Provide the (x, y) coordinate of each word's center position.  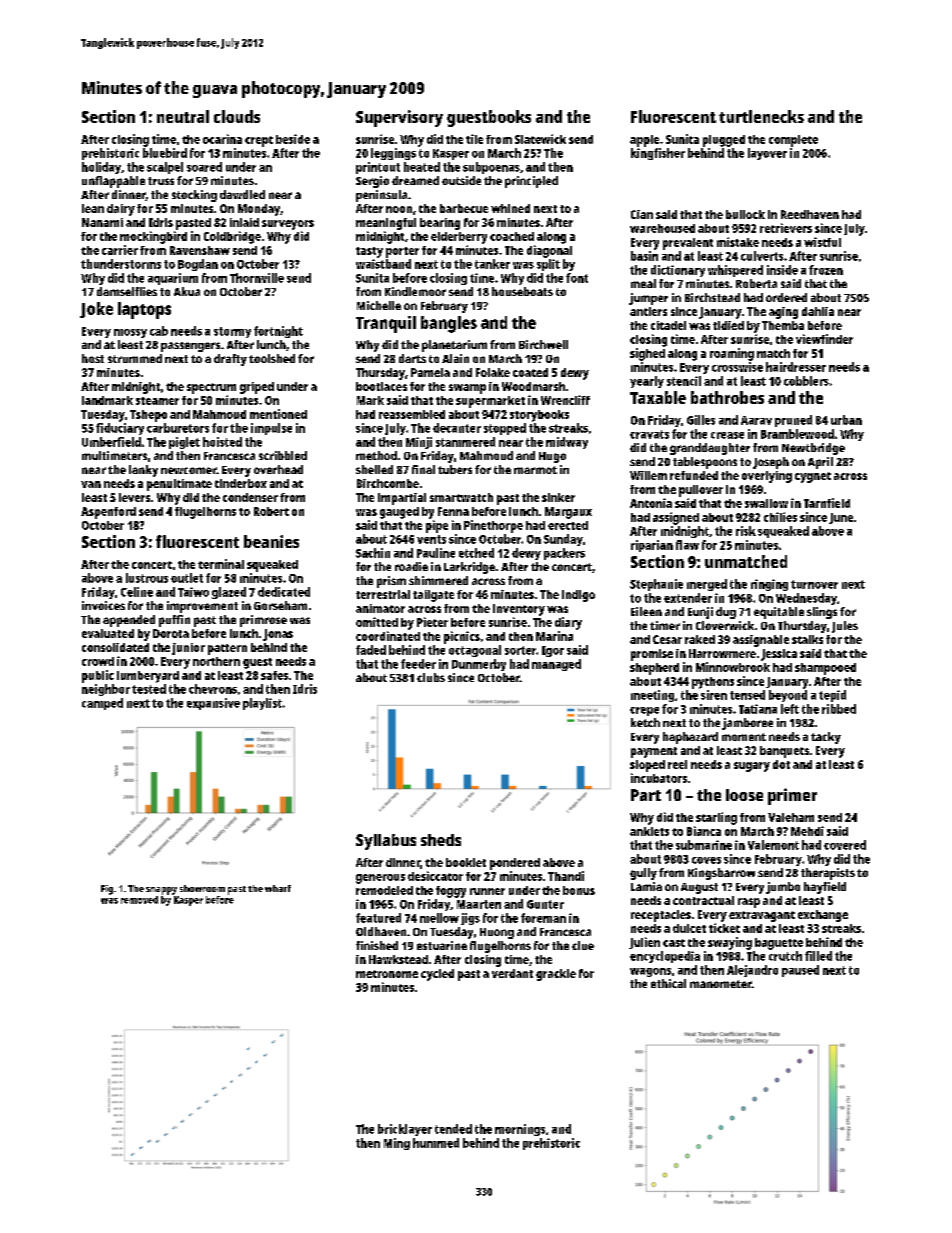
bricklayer (405, 1130)
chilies (780, 517)
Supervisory (399, 118)
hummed (436, 1143)
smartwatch (461, 497)
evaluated (108, 633)
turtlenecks (761, 116)
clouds (237, 116)
